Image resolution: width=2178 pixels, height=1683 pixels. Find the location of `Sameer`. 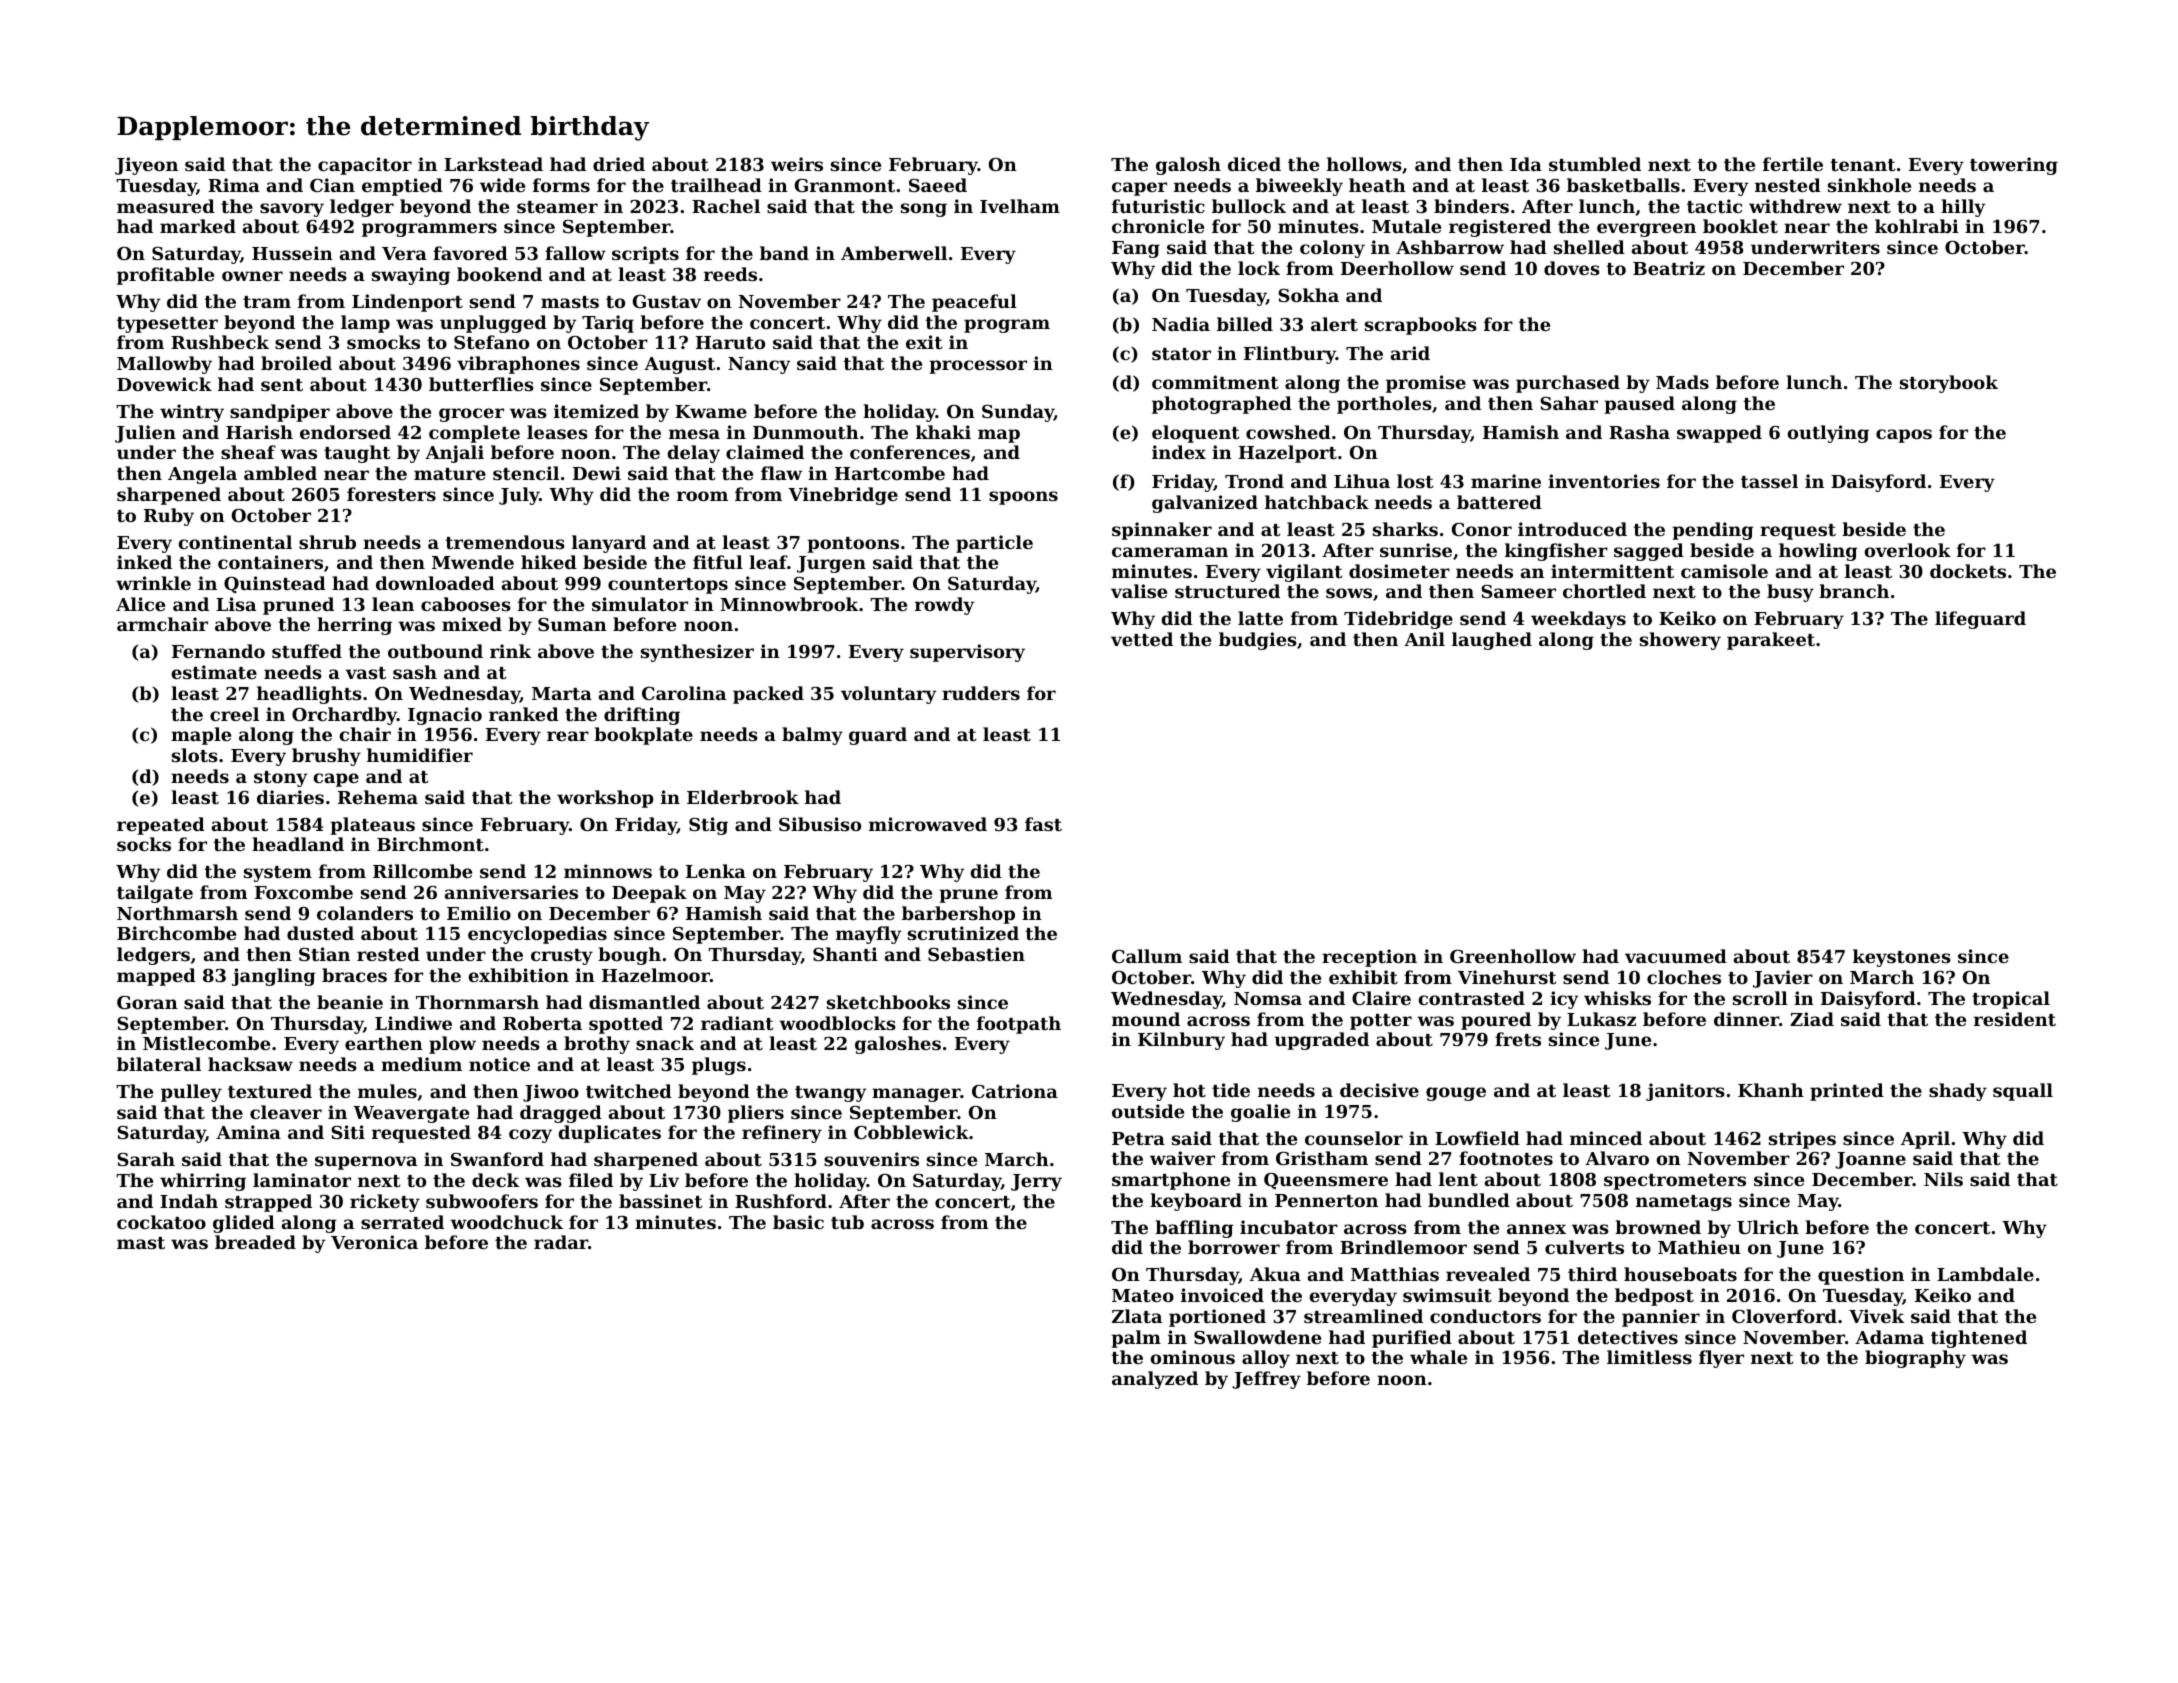

Sameer is located at coordinates (1518, 591).
